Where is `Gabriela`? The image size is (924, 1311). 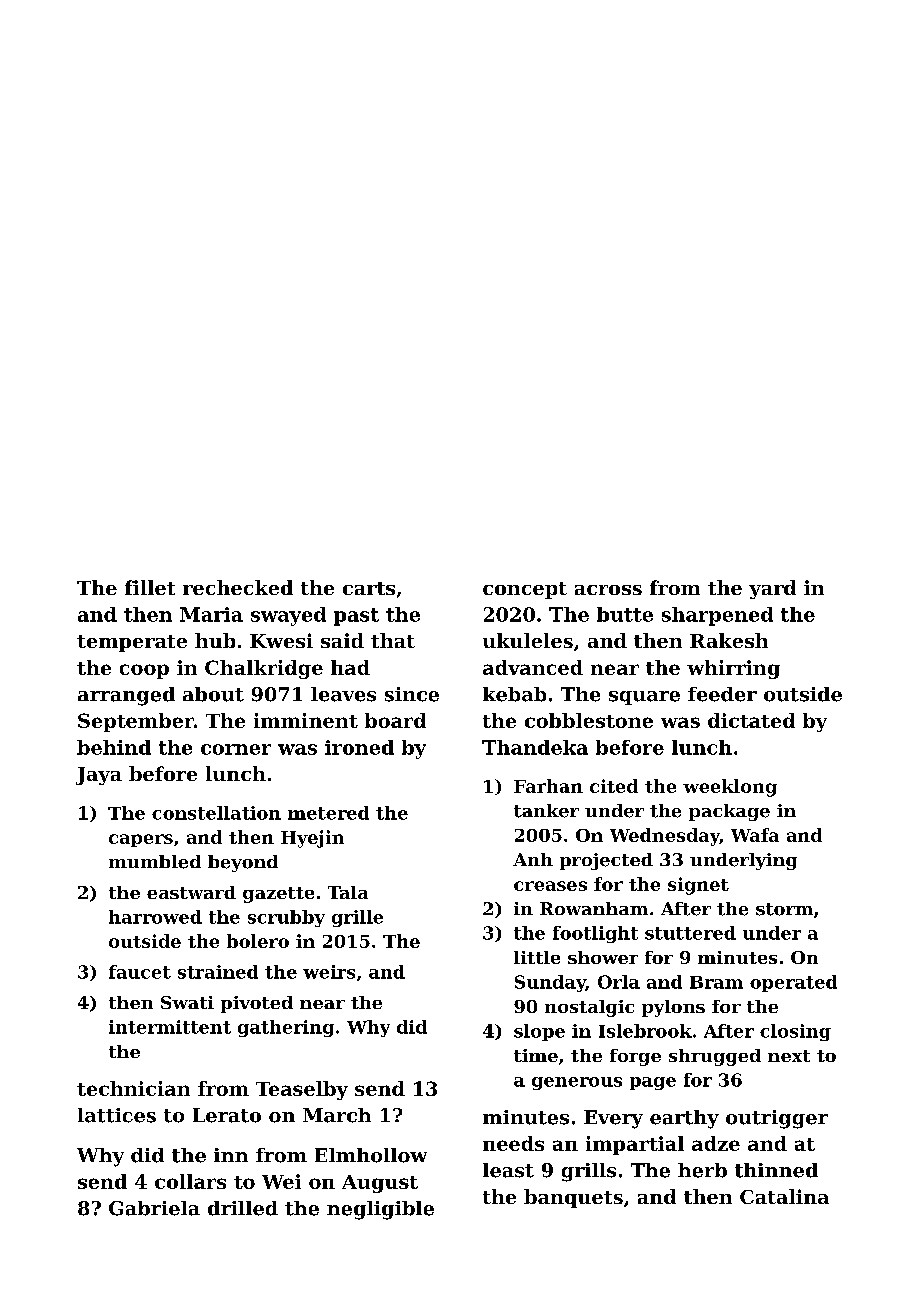 Gabriela is located at coordinates (154, 1208).
